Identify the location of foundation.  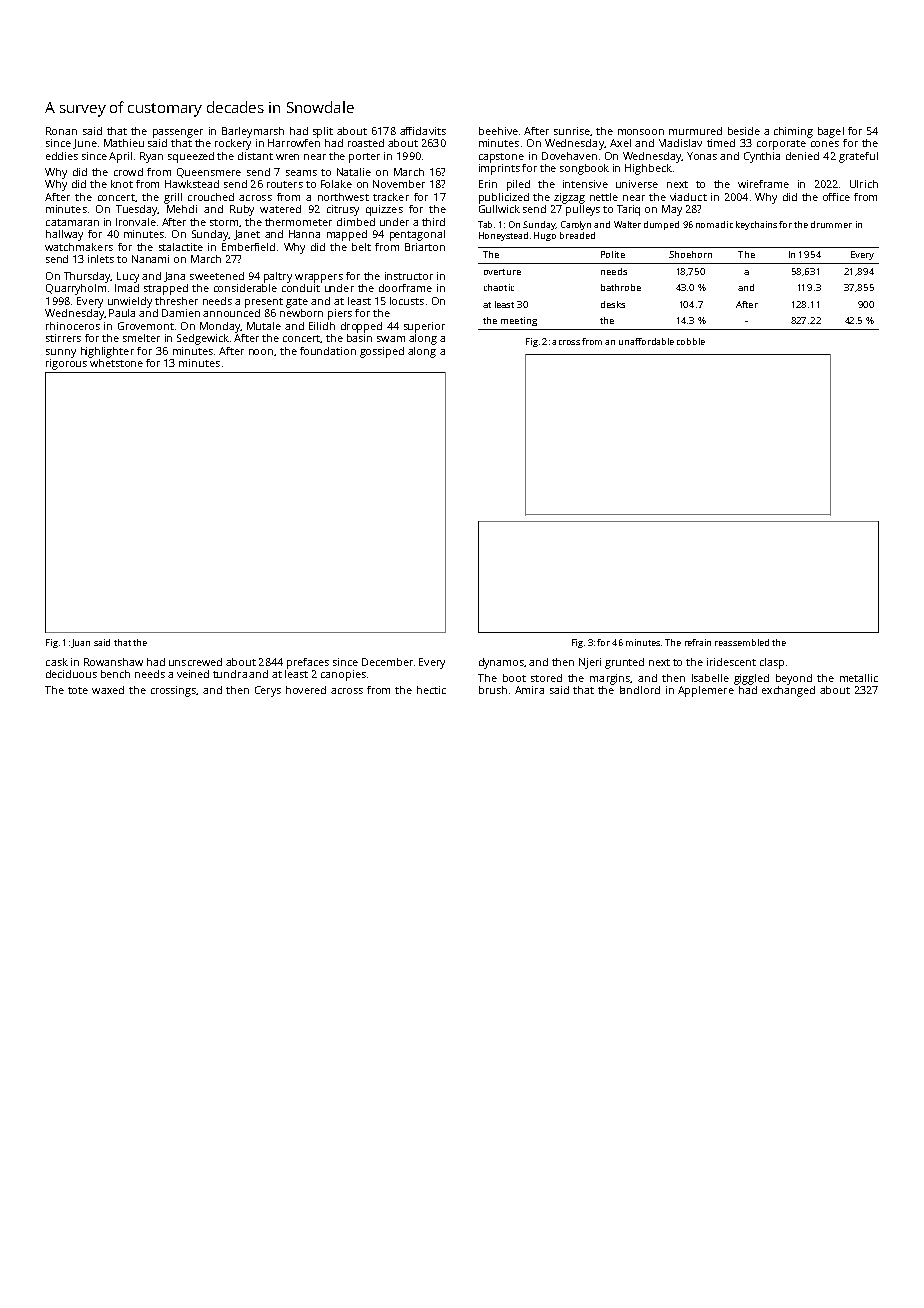
(328, 351).
